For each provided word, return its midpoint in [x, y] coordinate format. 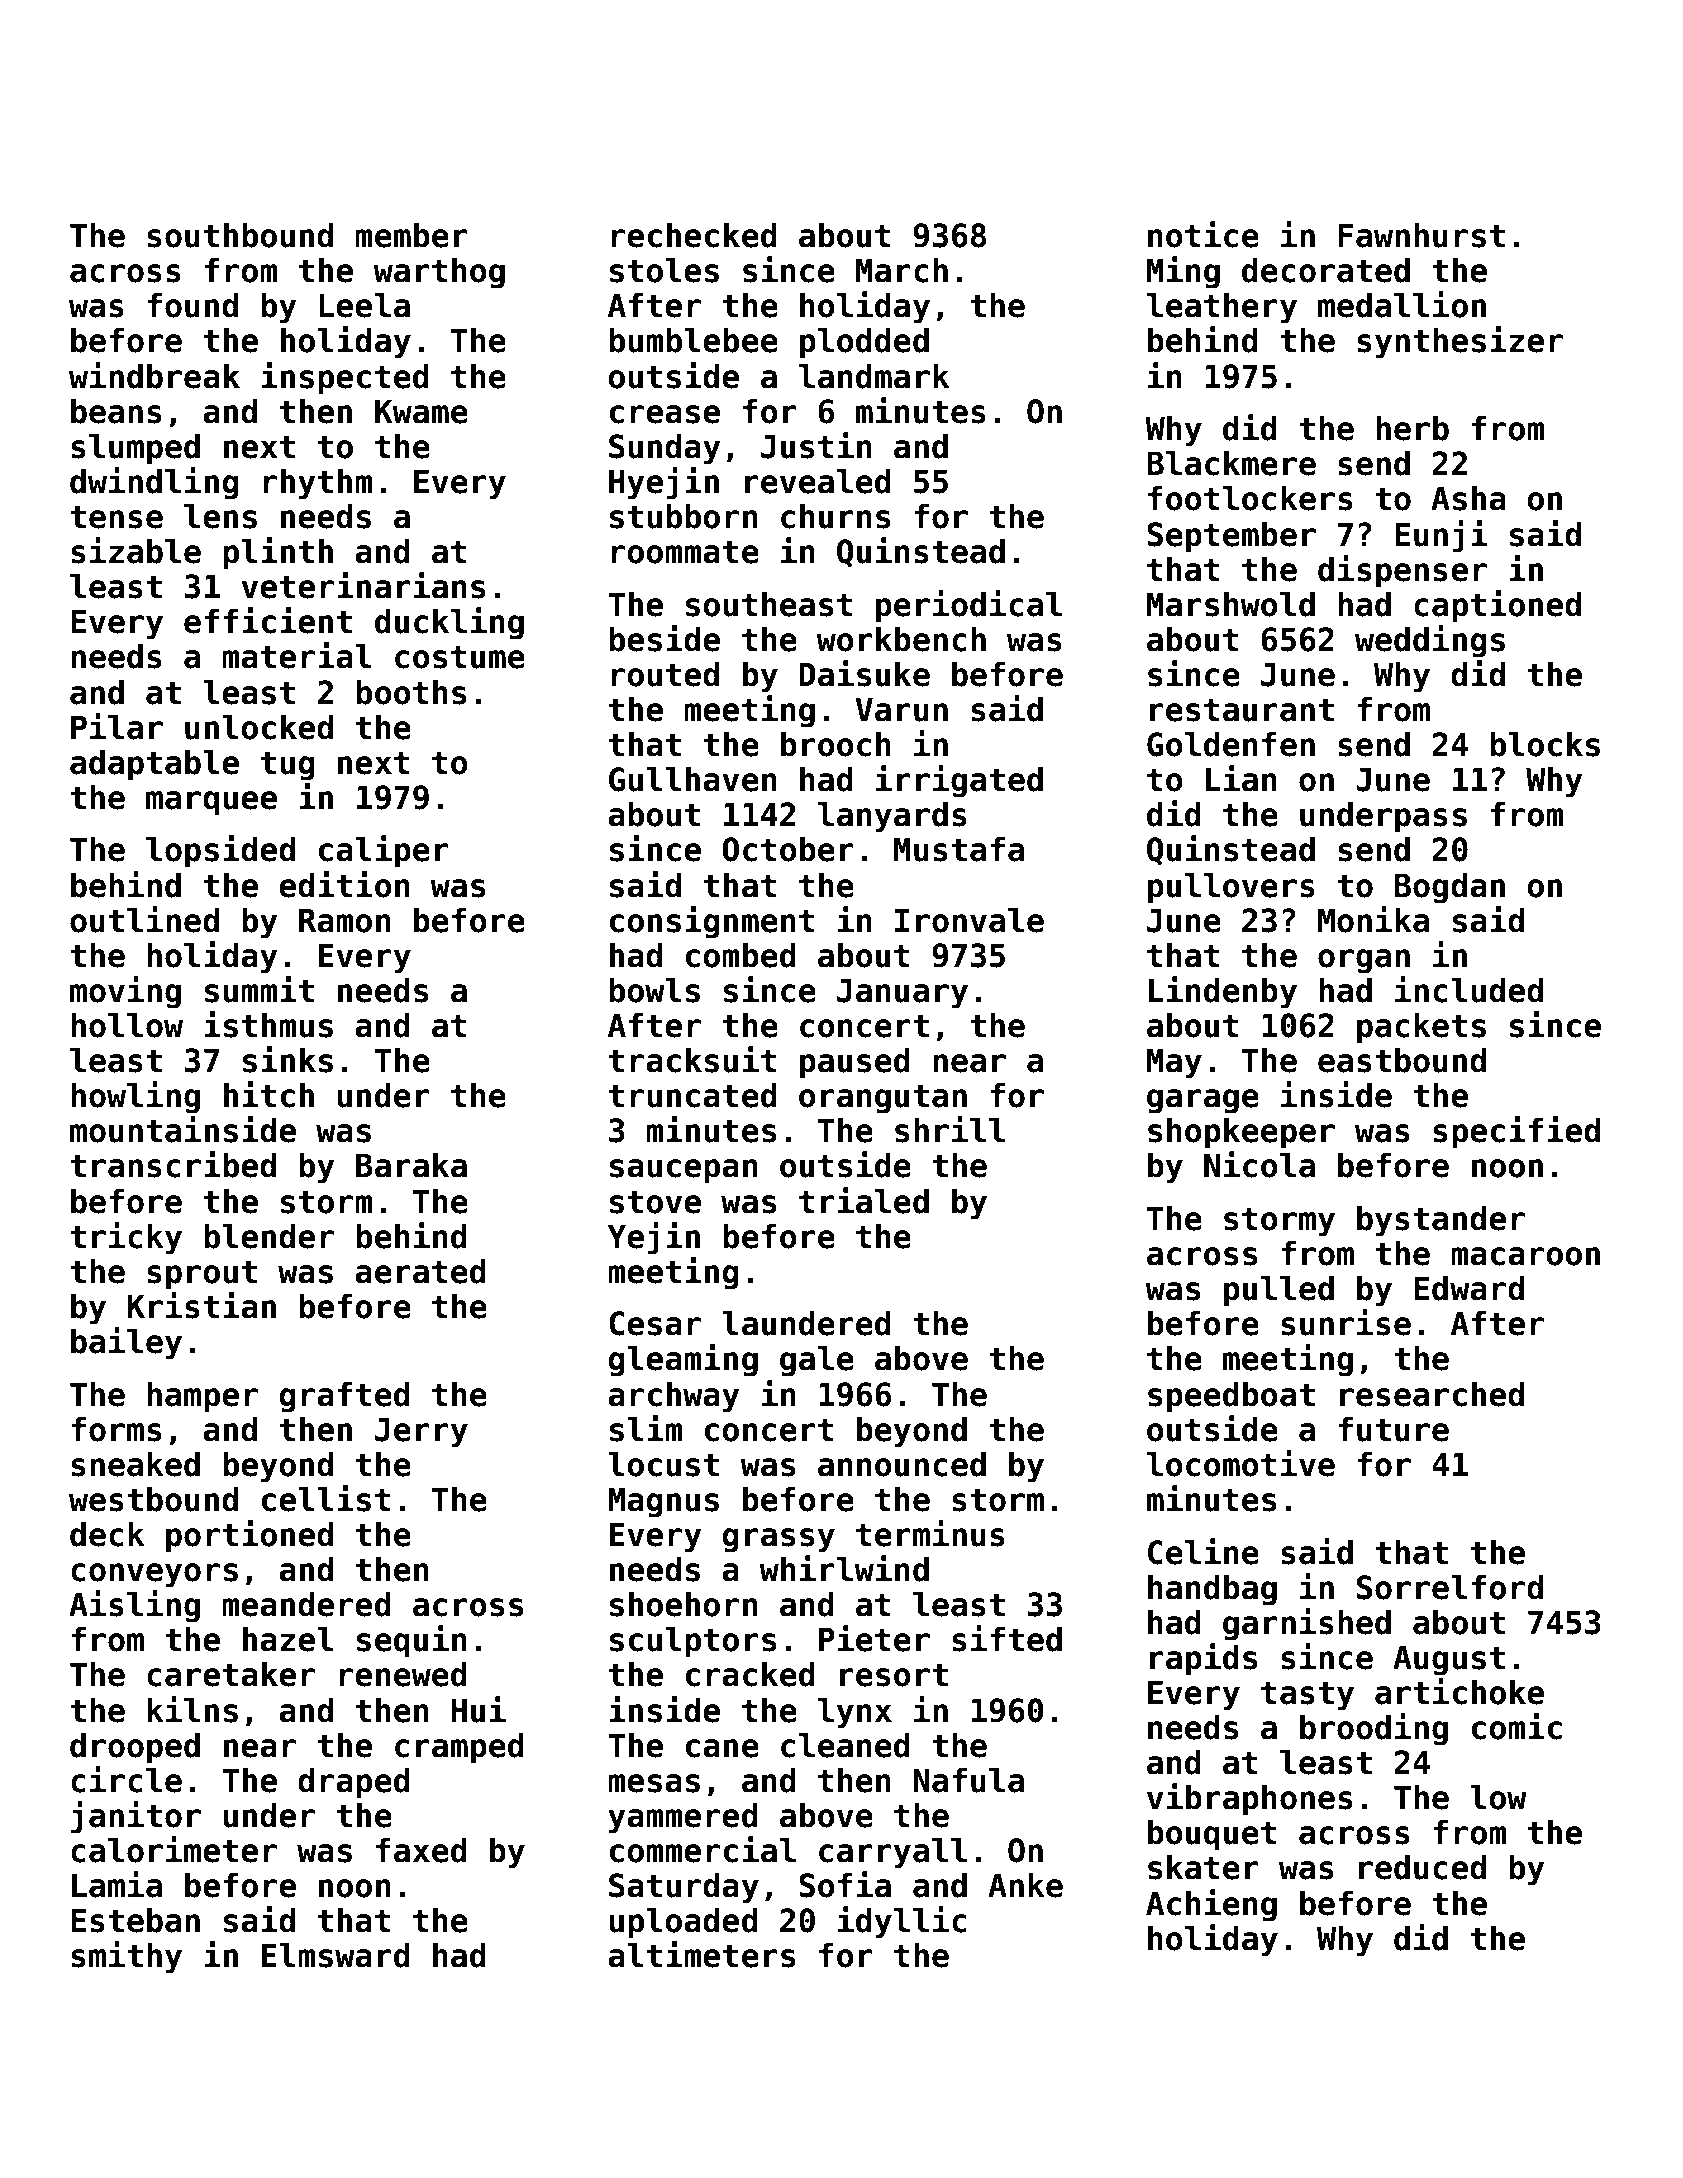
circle [126, 1779]
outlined [144, 919]
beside [664, 638]
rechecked [694, 235]
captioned [1497, 606]
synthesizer [1460, 342]
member [411, 235]
